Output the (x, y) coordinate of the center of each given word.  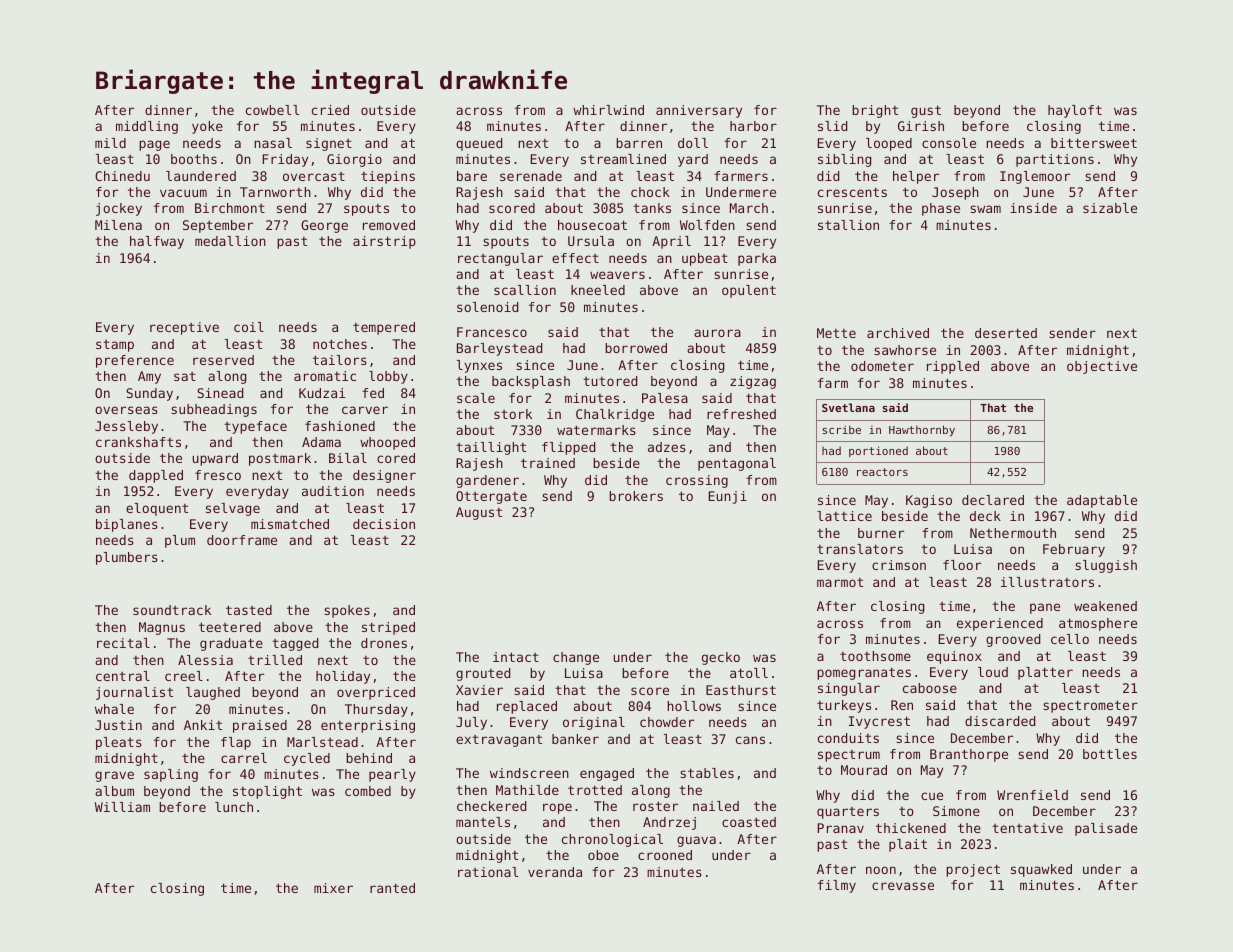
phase (941, 209)
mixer (333, 888)
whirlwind (608, 110)
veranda (555, 872)
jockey (119, 209)
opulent (749, 291)
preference (135, 361)
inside (1033, 208)
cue (932, 796)
